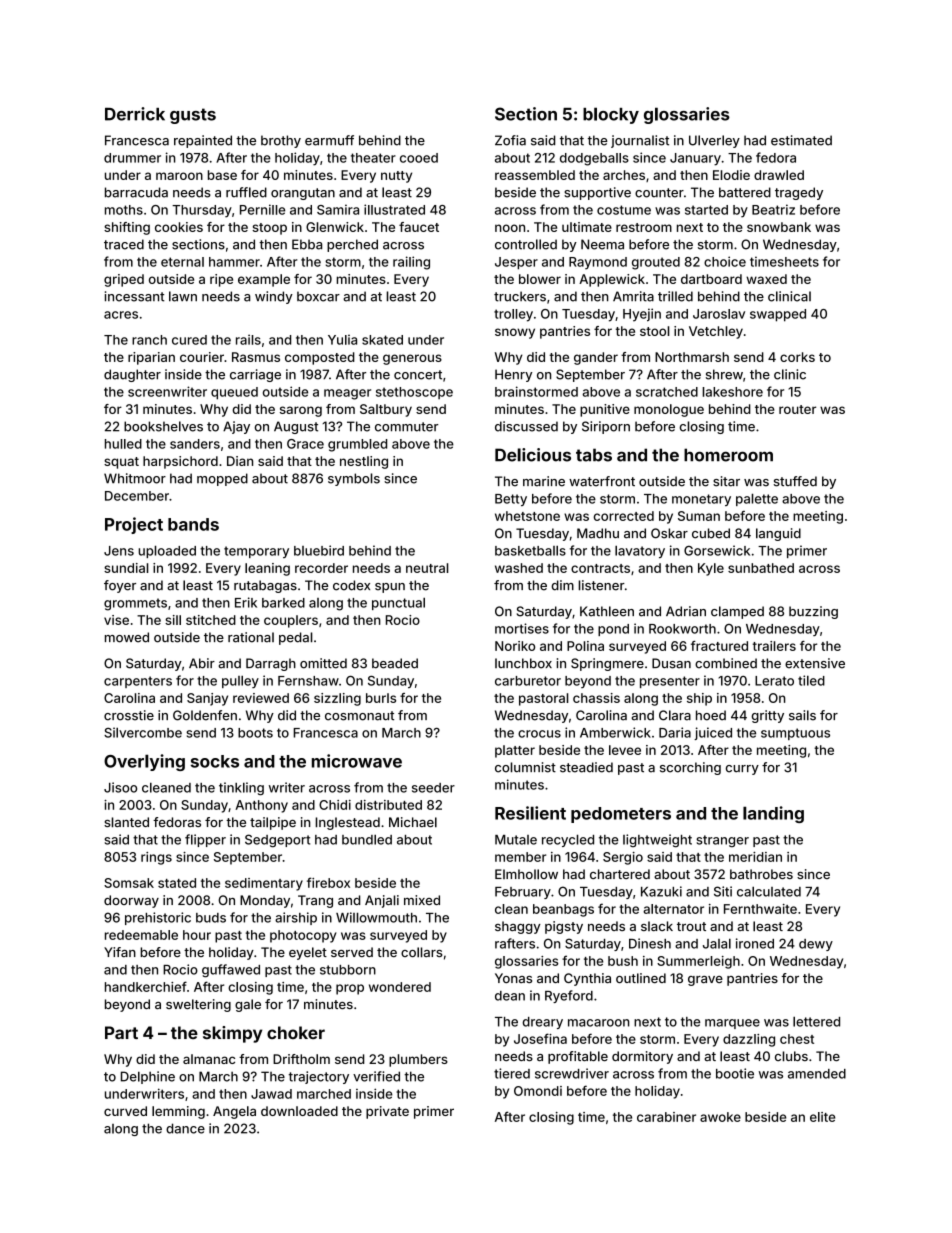  Describe the element at coordinates (248, 339) in the page. I see `rails` at that location.
